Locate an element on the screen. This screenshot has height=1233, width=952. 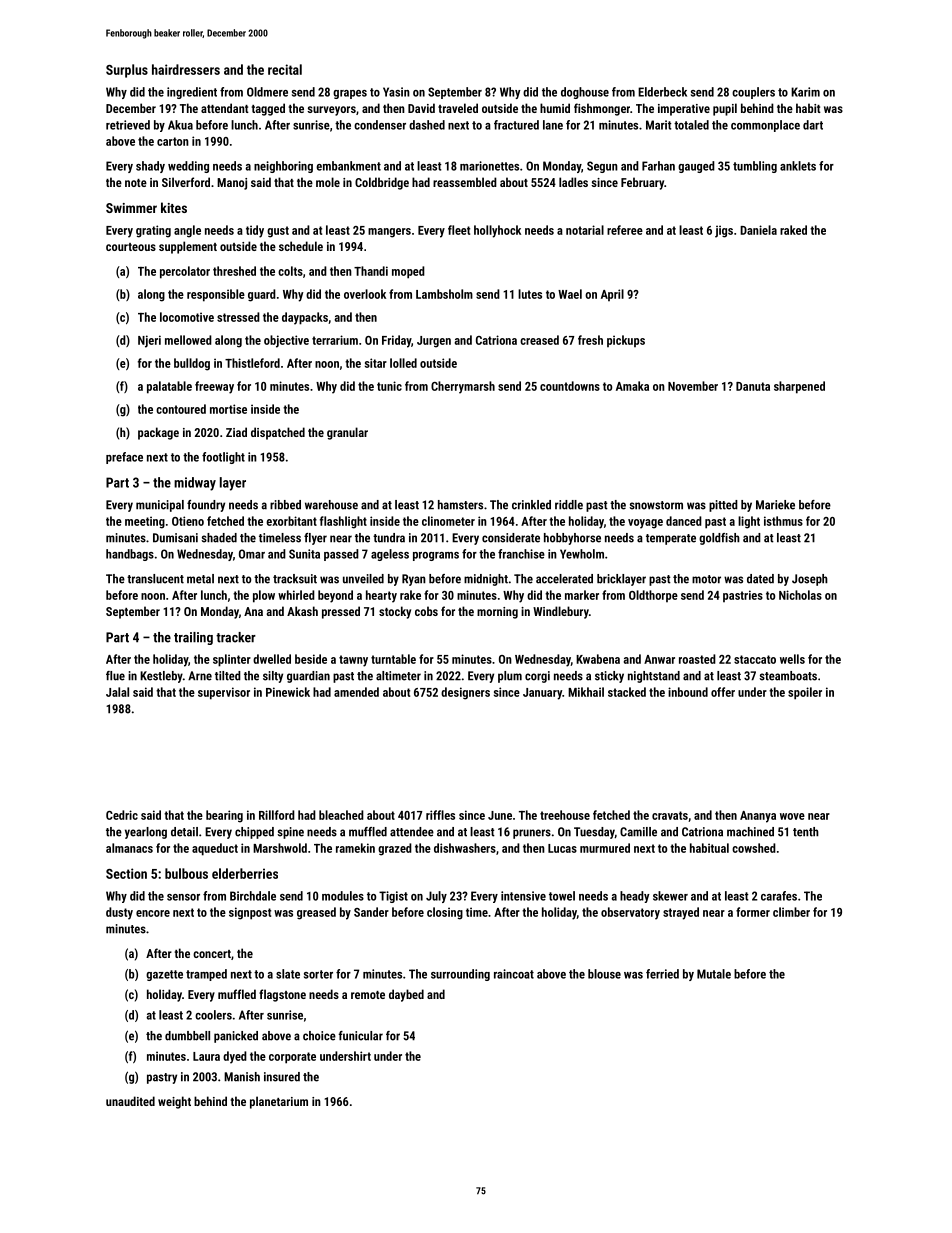
November is located at coordinates (693, 386).
